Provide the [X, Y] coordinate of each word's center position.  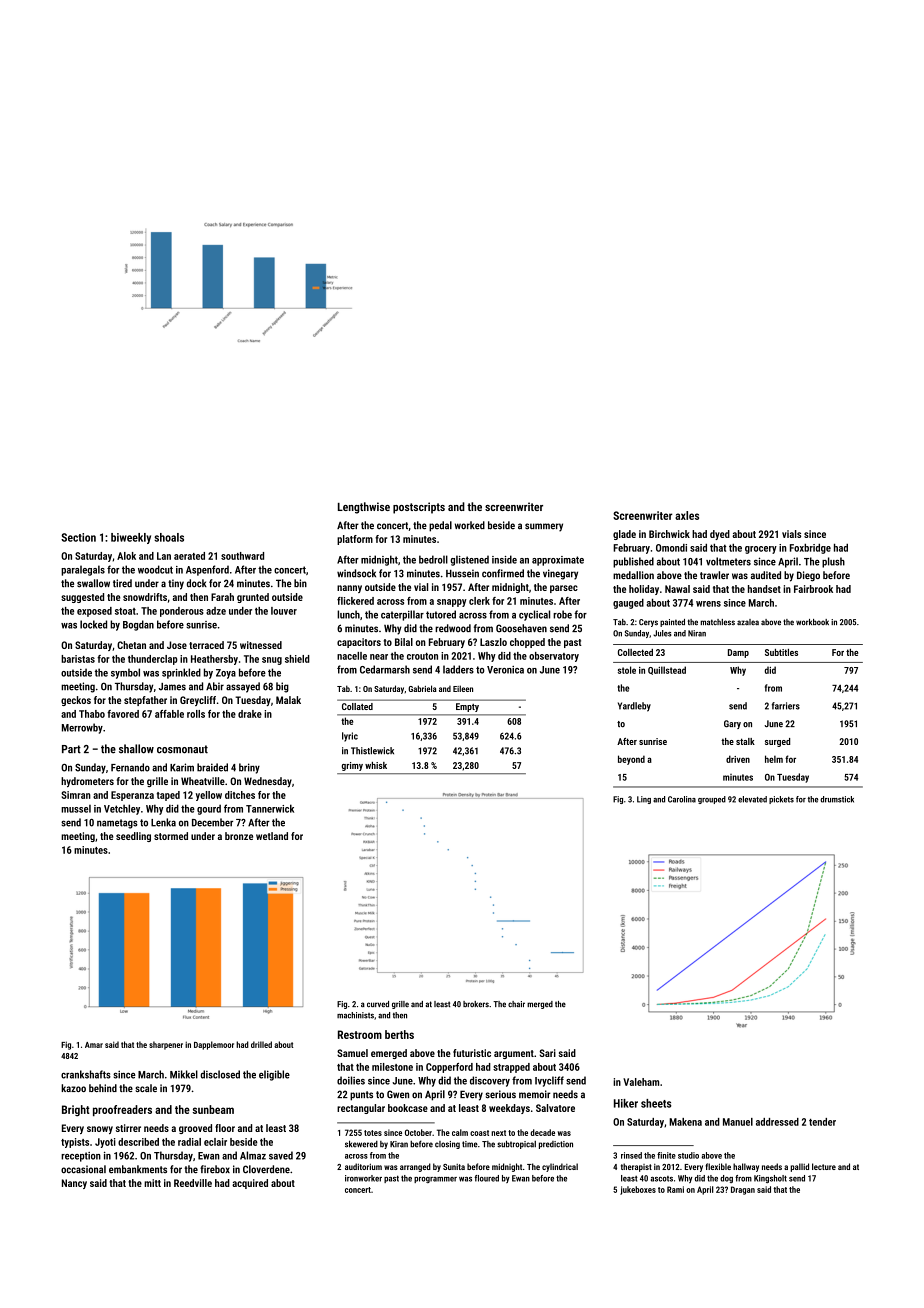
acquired [250, 1184]
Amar [94, 1045]
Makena [685, 1122]
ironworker [363, 1178]
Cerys [648, 623]
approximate [558, 561]
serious [501, 1094]
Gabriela [422, 688]
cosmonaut [182, 749]
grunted [253, 598]
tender [822, 1122]
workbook [812, 622]
